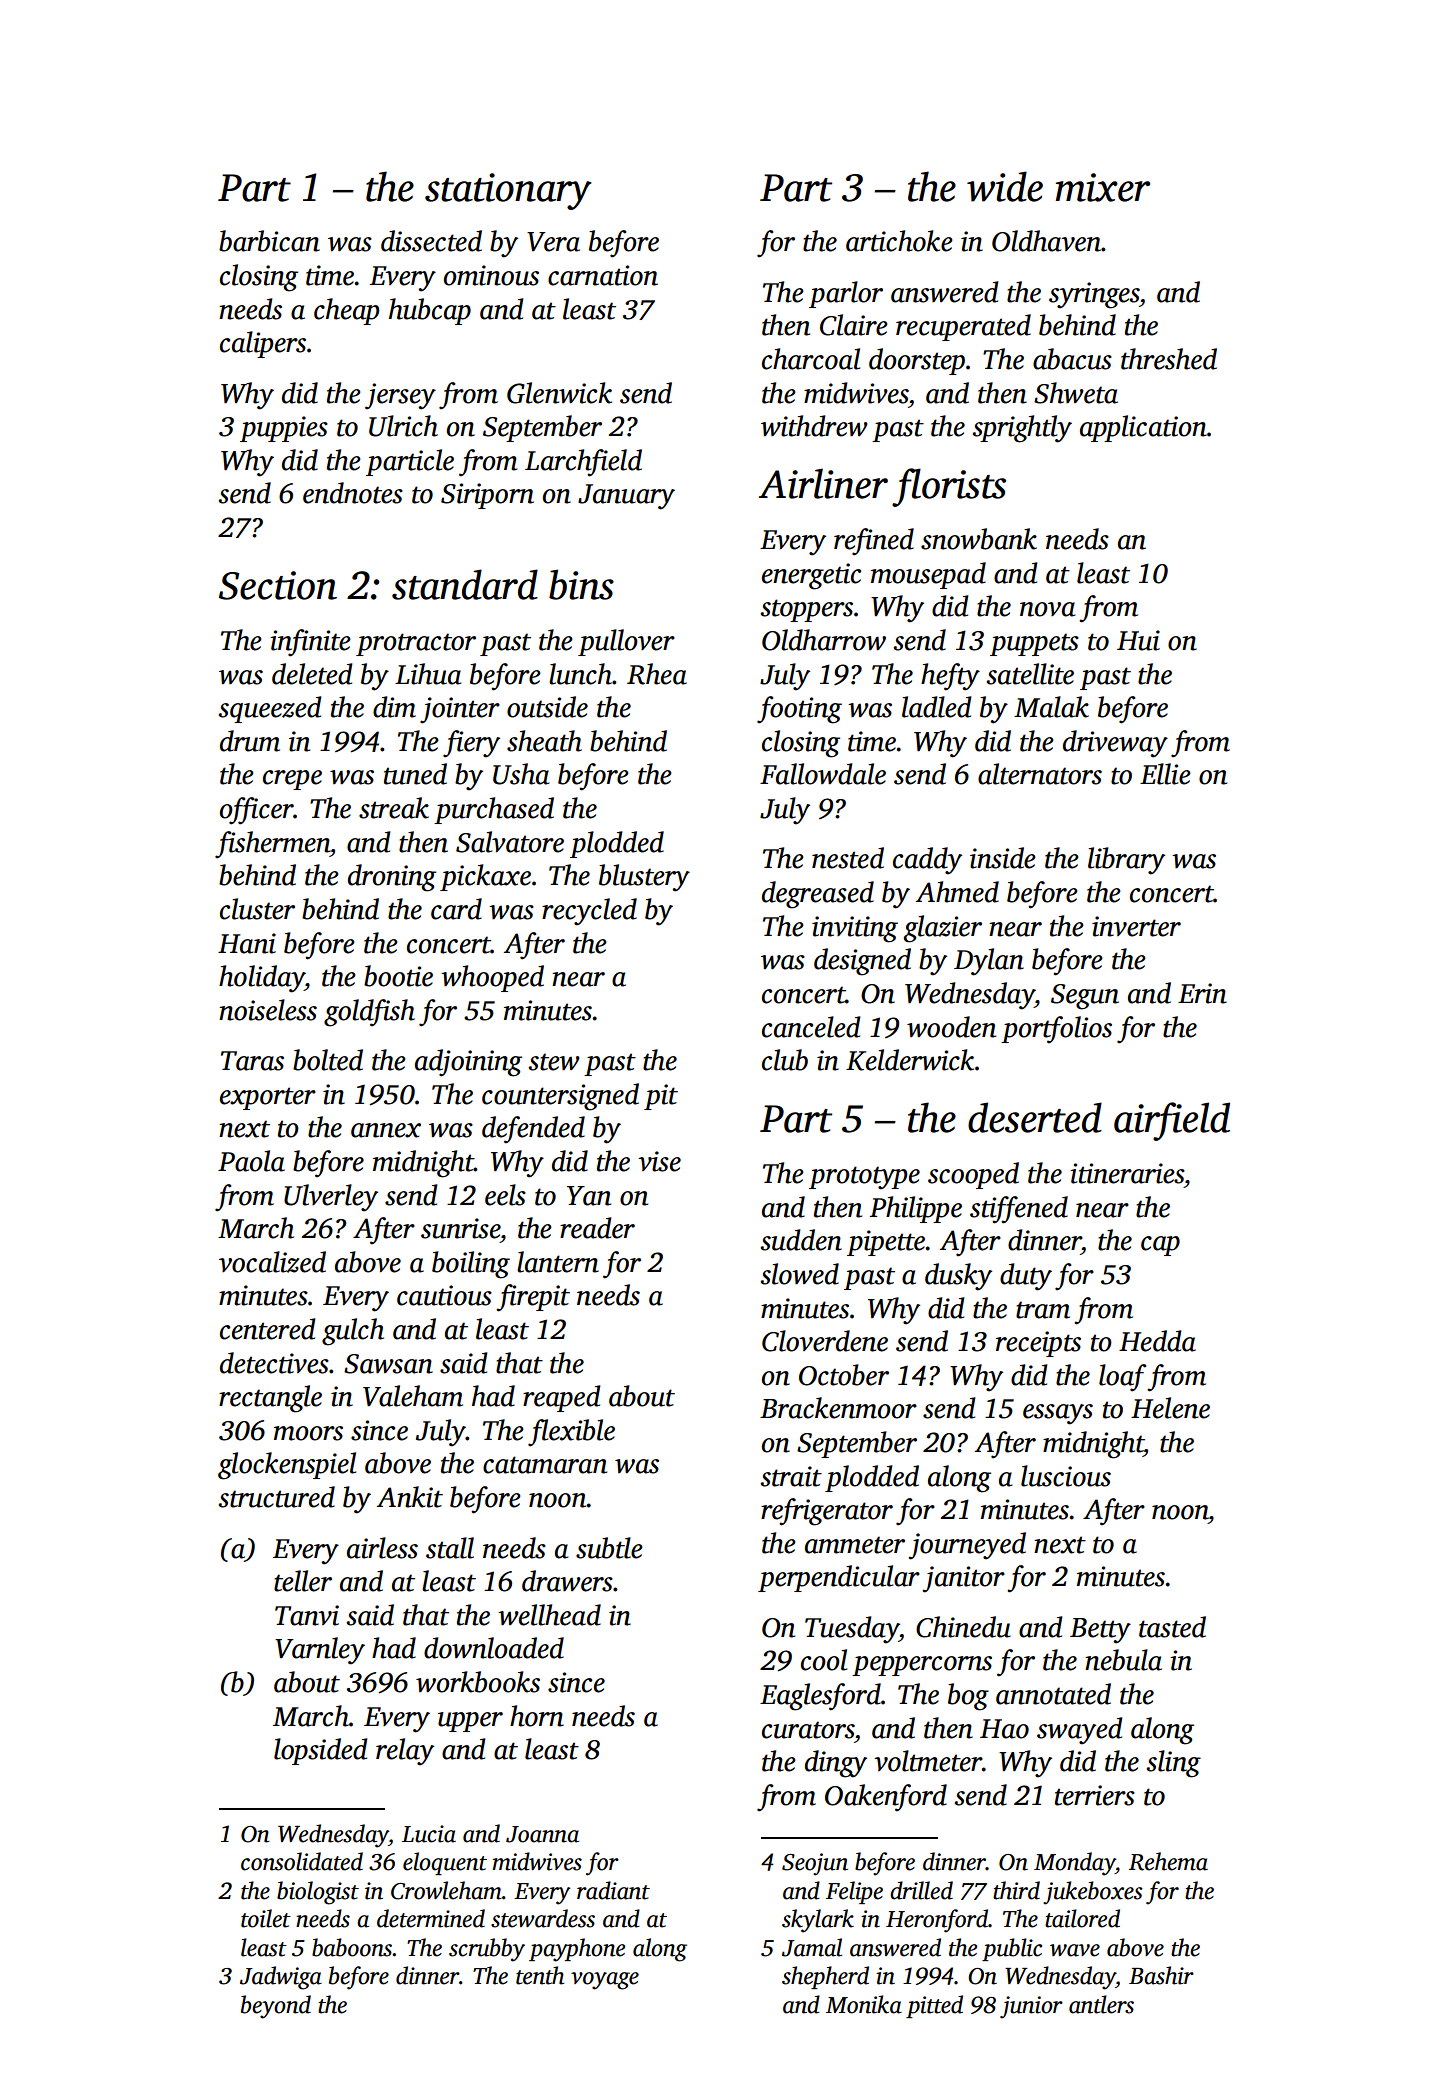 The height and width of the document is (2100, 1450). What do you see at coordinates (609, 1548) in the document?
I see `subtle` at bounding box center [609, 1548].
